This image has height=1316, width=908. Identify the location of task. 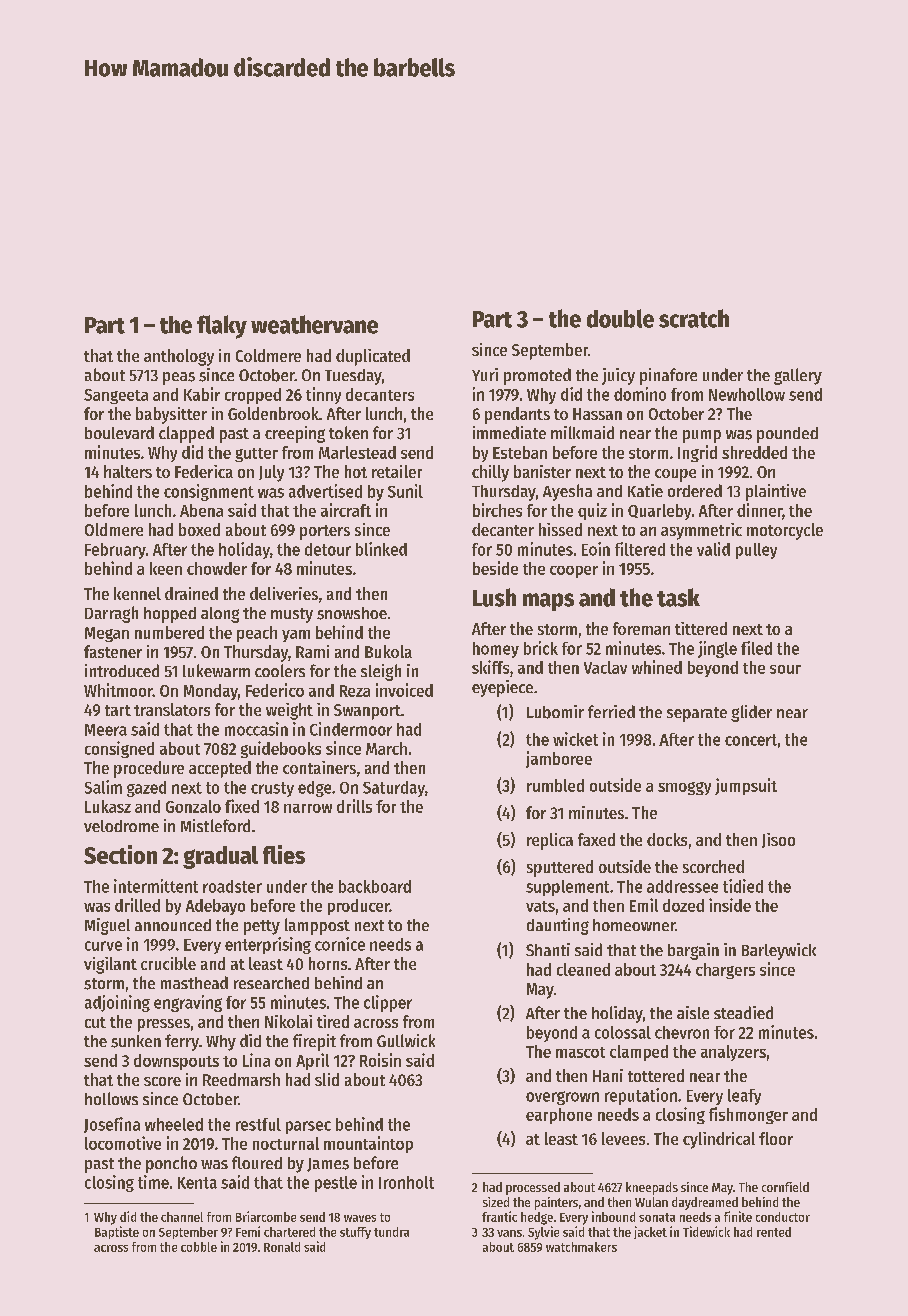
(678, 597).
